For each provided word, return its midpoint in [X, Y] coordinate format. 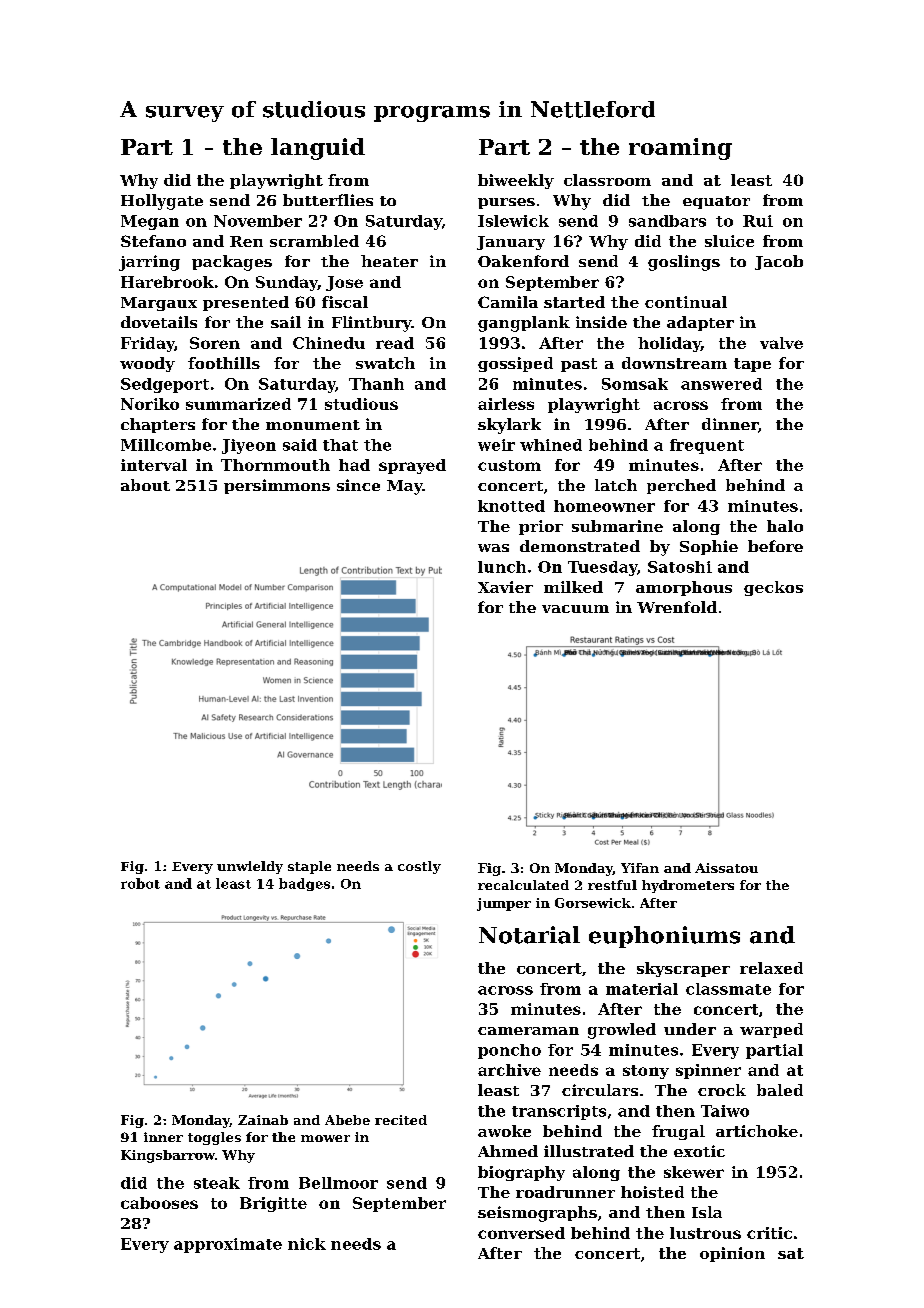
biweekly [516, 181]
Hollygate [162, 202]
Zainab [263, 1120]
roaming [680, 149]
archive [509, 1070]
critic [769, 1233]
